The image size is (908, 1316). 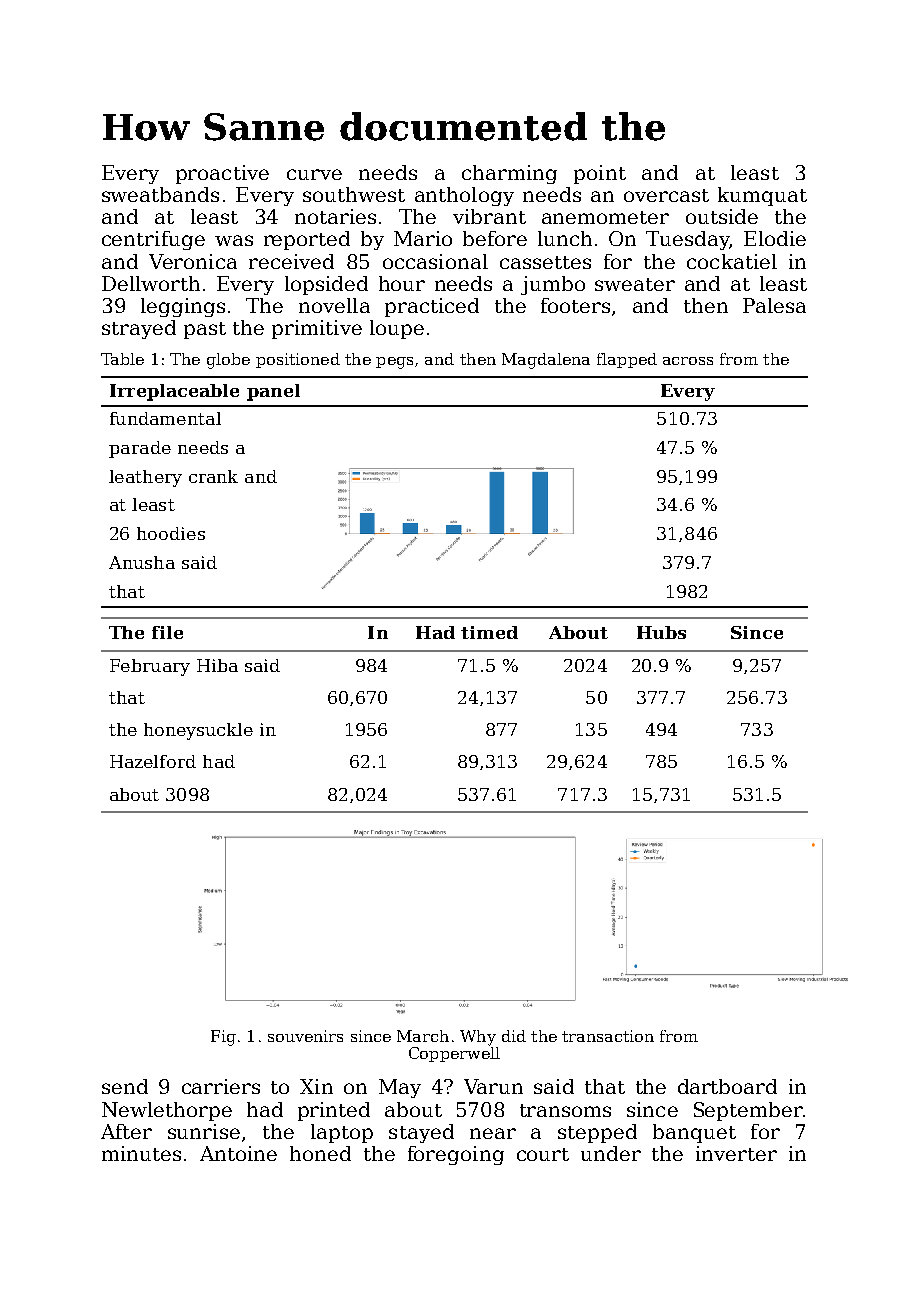 What do you see at coordinates (213, 476) in the screenshot?
I see `crank` at bounding box center [213, 476].
